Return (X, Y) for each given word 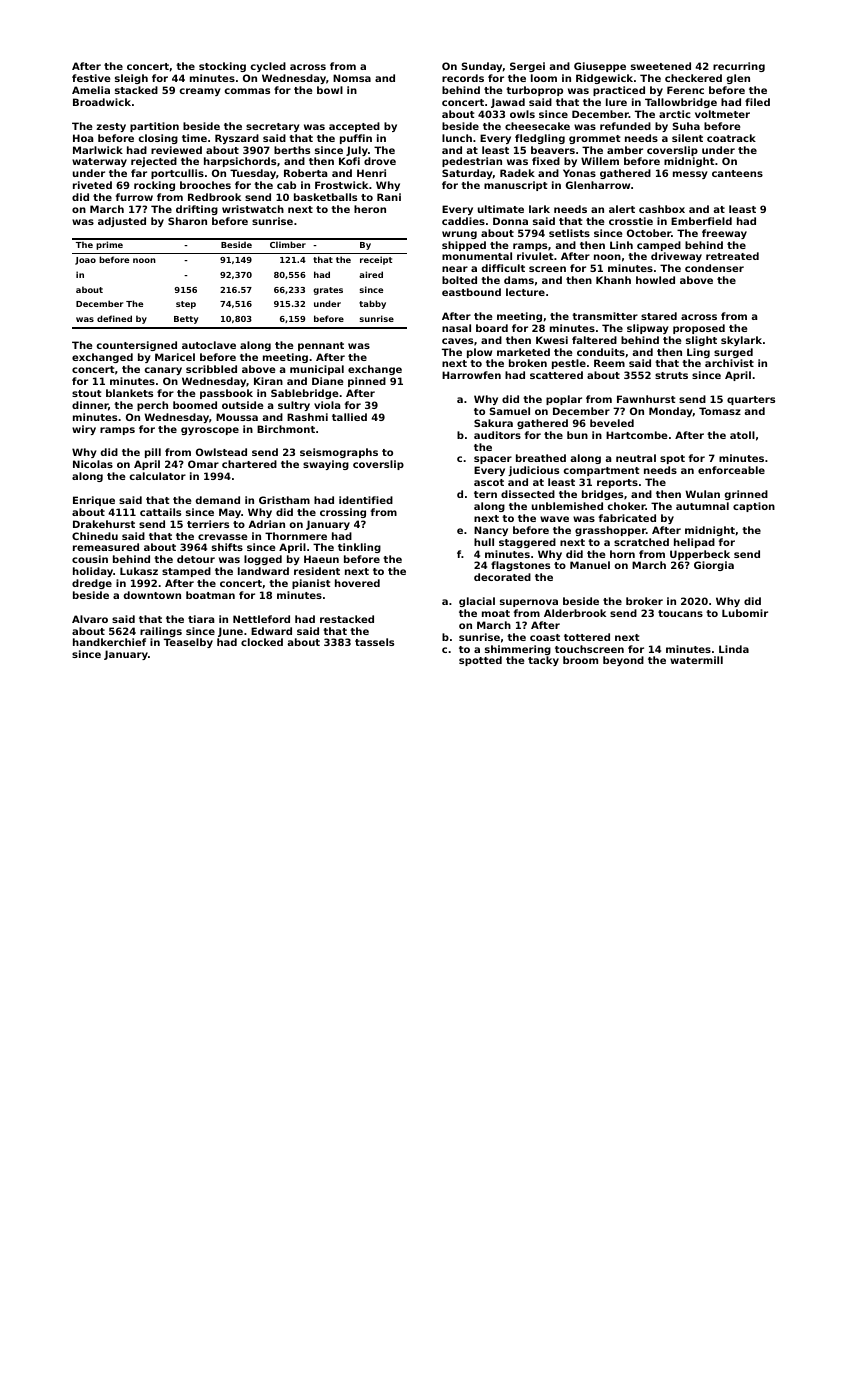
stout (86, 393)
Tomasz (720, 411)
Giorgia (714, 566)
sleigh (131, 79)
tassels (374, 642)
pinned (367, 382)
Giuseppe (600, 67)
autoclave (209, 345)
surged (733, 353)
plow (479, 353)
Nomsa (352, 78)
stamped (186, 572)
